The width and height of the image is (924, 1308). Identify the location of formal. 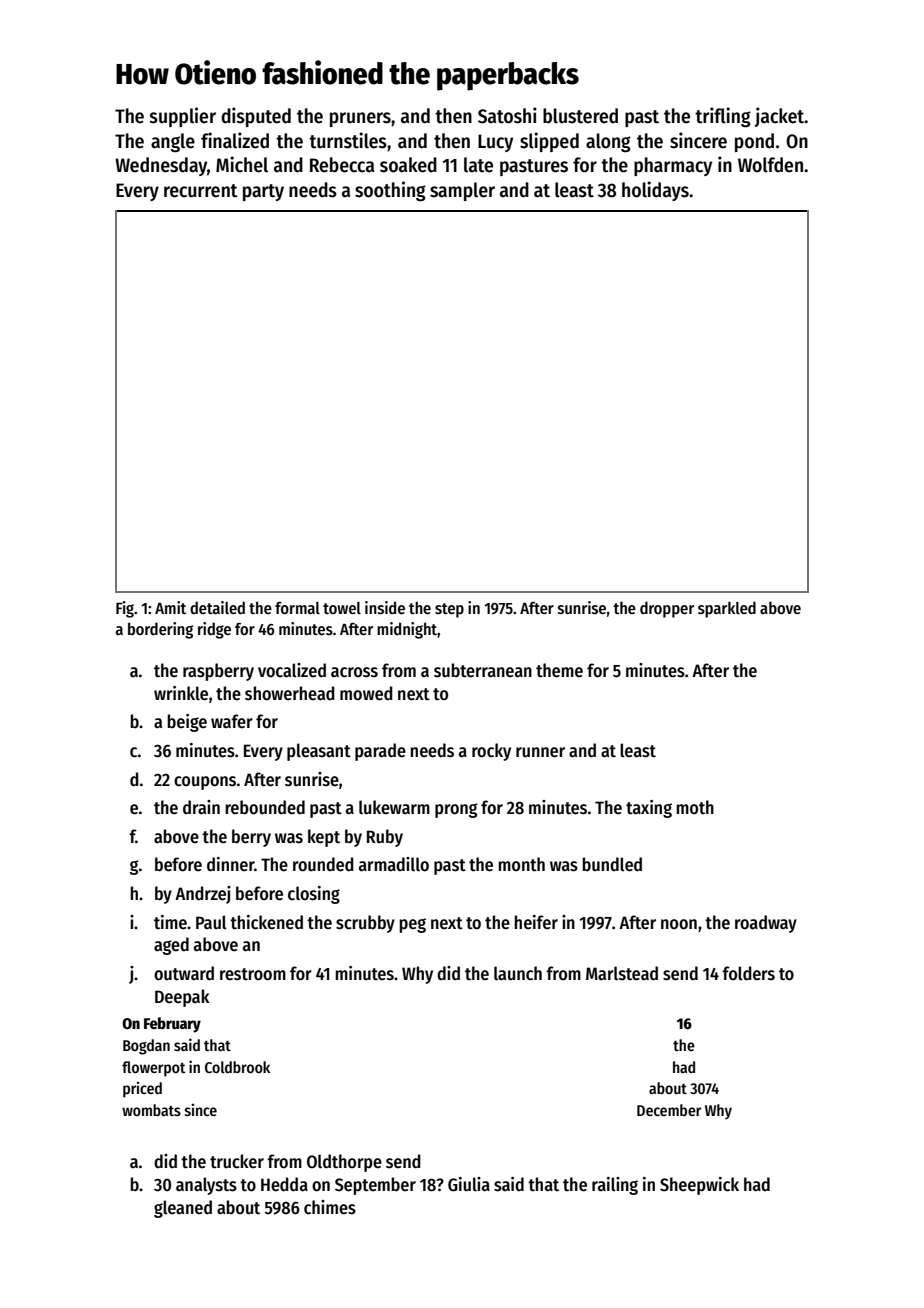
(297, 607).
